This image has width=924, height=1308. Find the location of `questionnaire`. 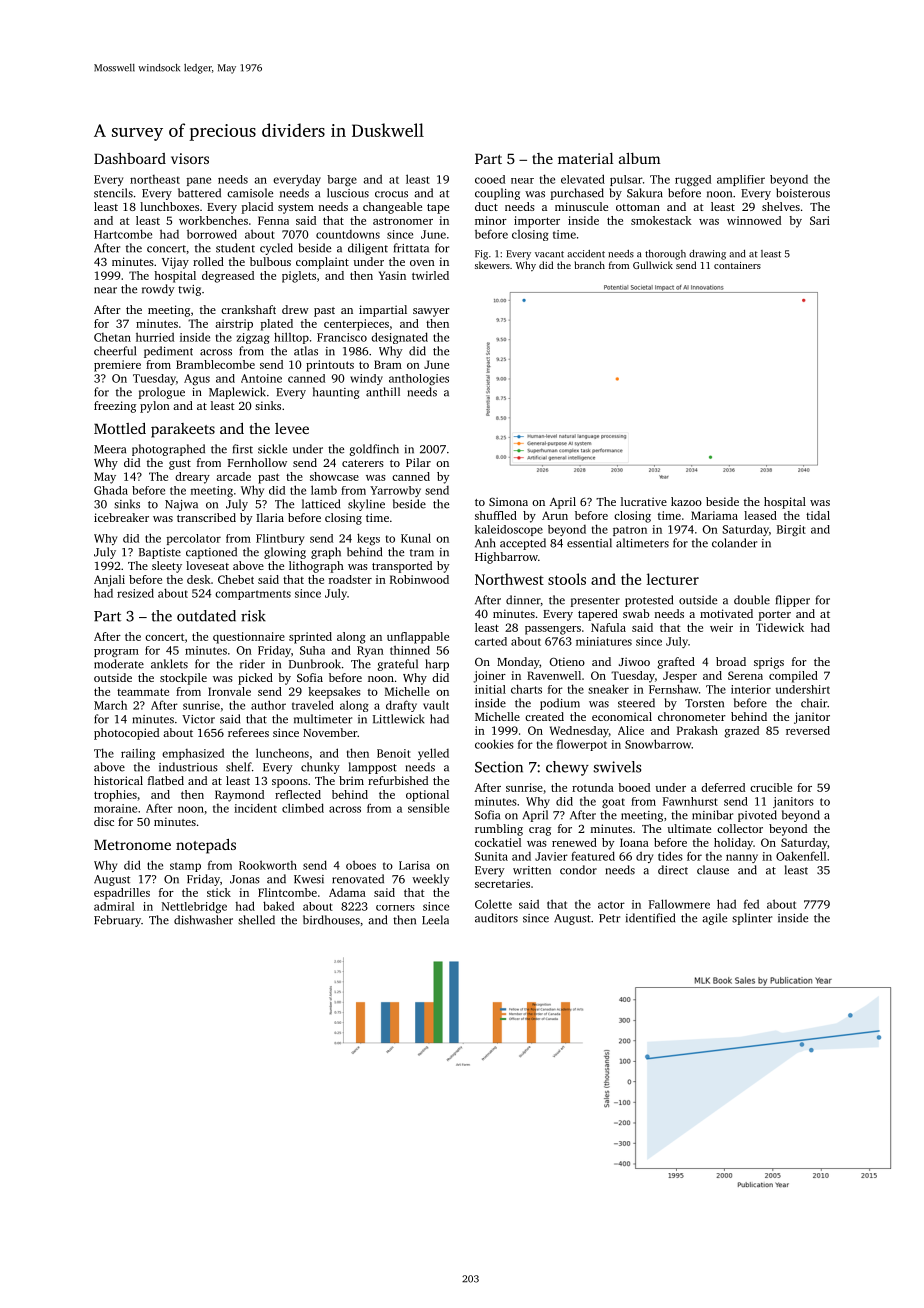

questionnaire is located at coordinates (249, 638).
